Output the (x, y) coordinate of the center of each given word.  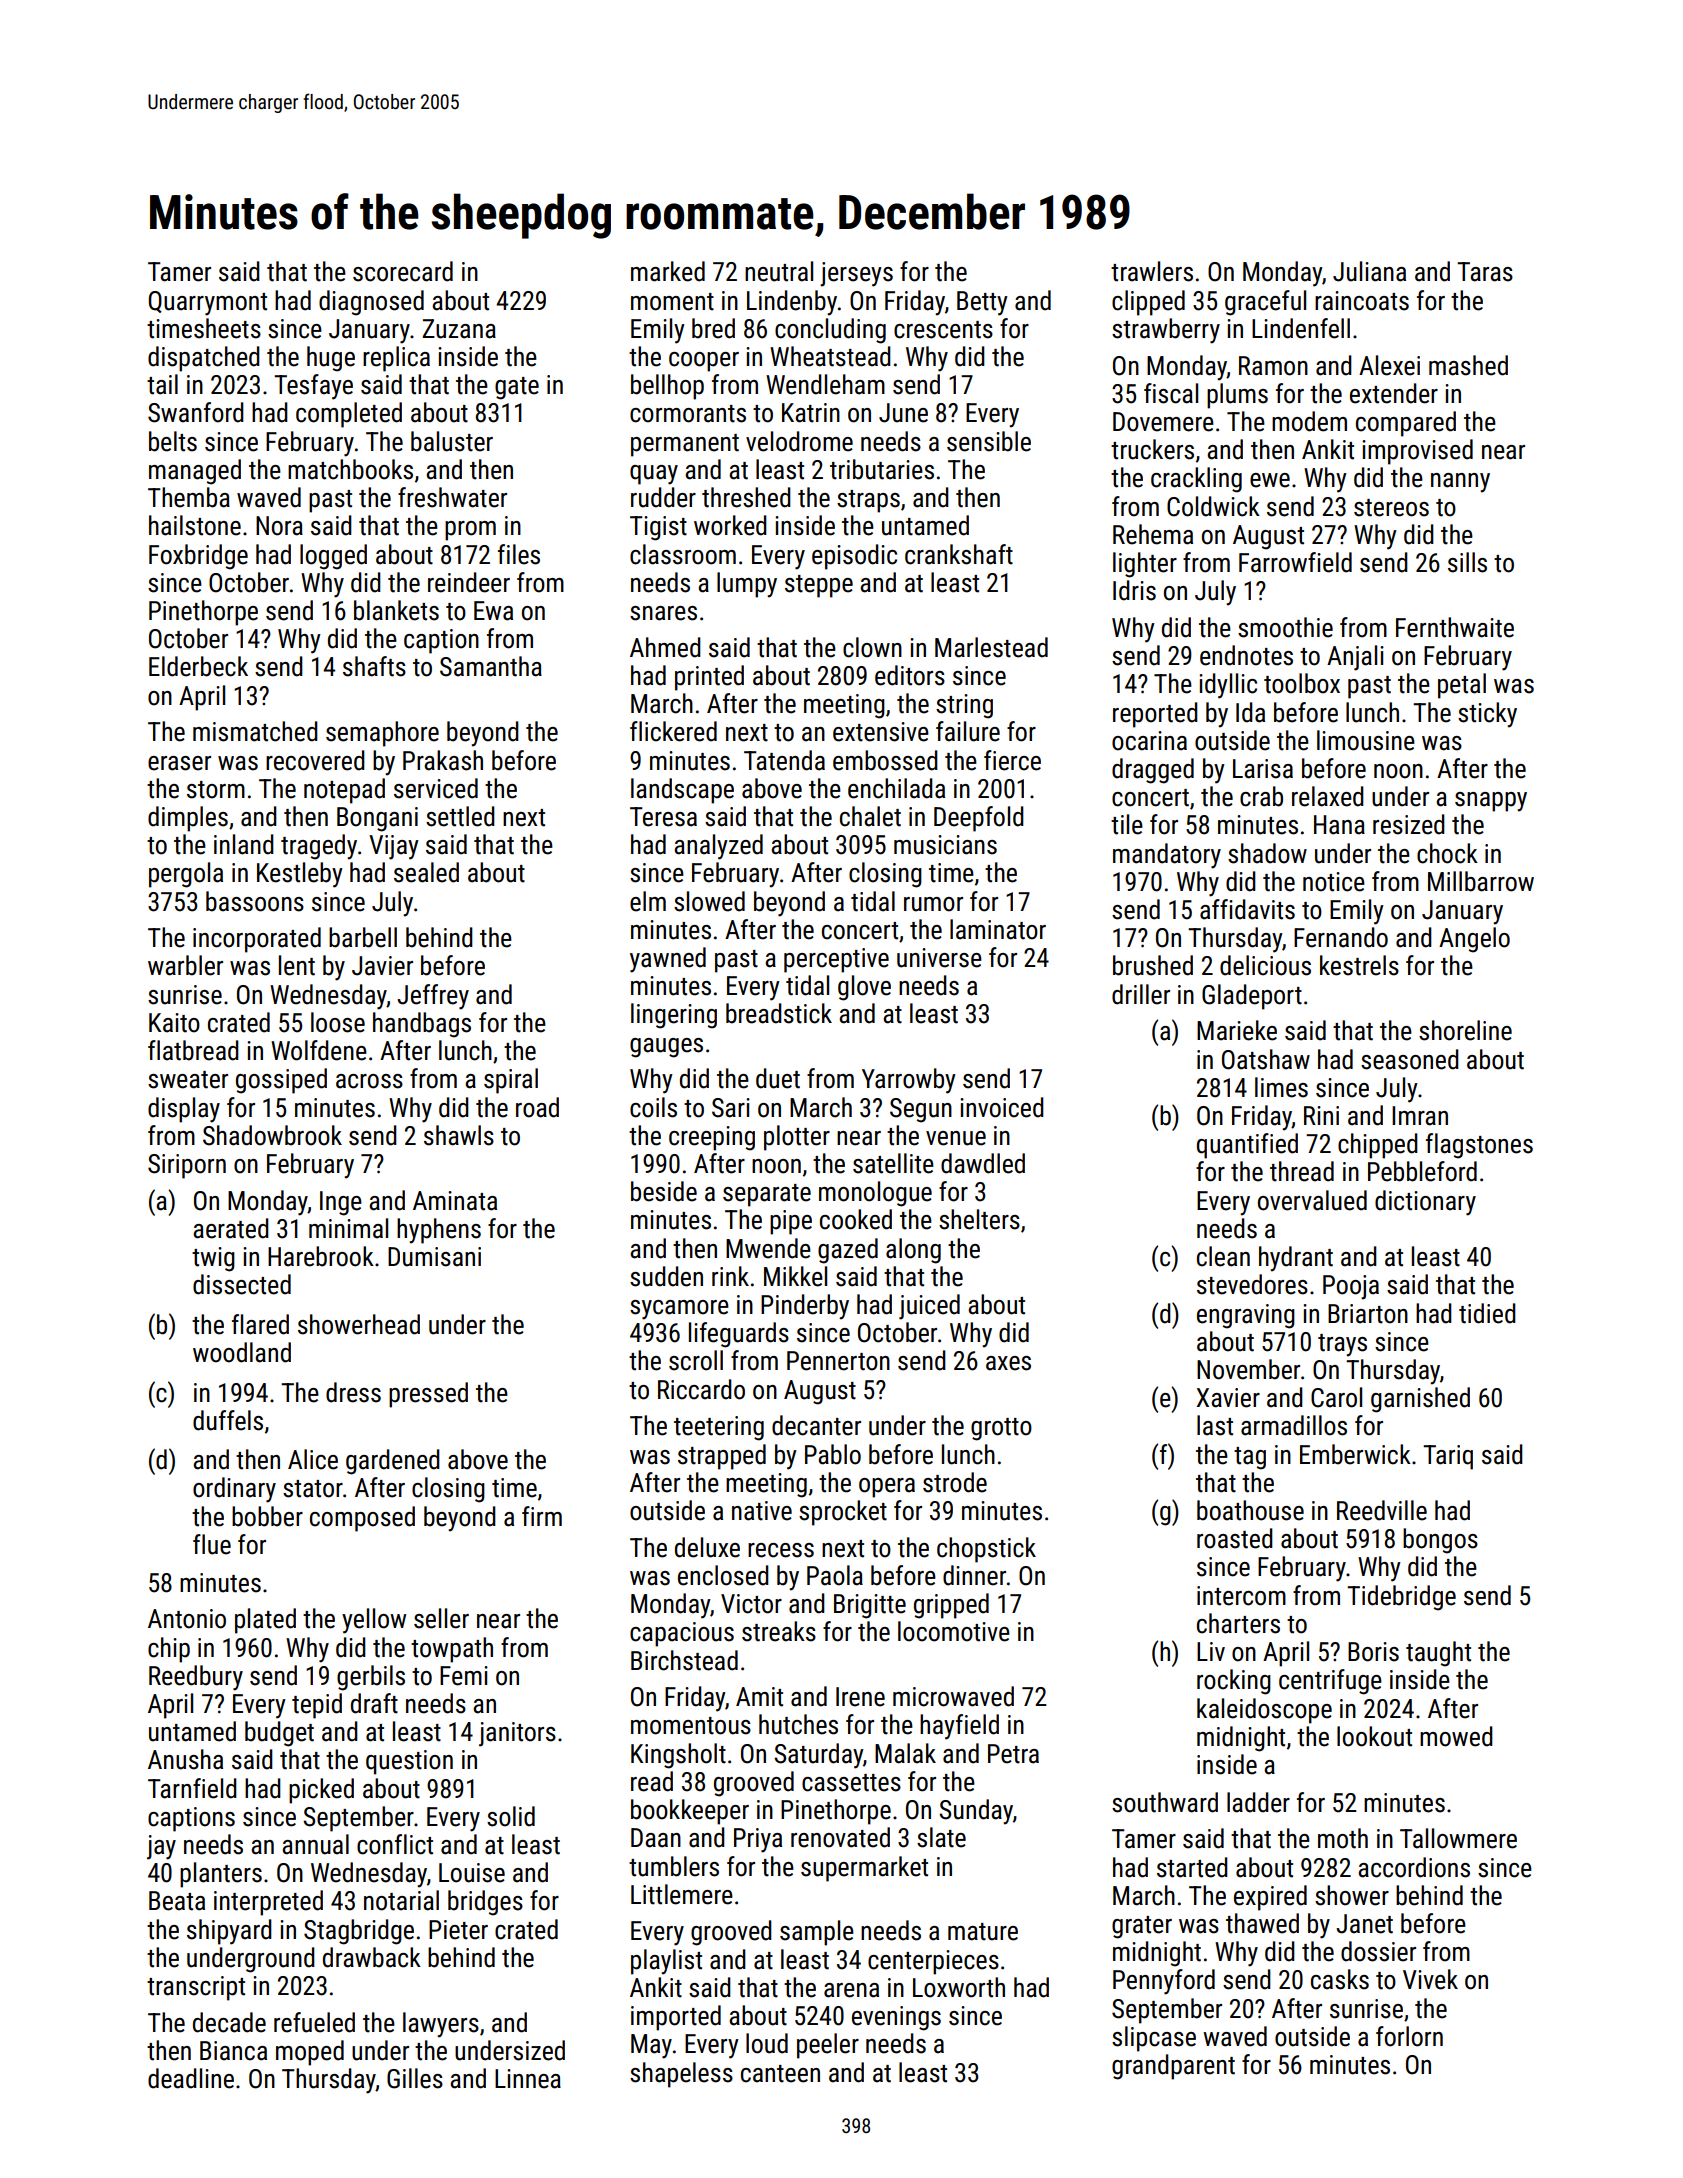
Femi (464, 1676)
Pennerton (838, 1361)
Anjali (1355, 658)
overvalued (1312, 1200)
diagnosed (371, 303)
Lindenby (792, 303)
